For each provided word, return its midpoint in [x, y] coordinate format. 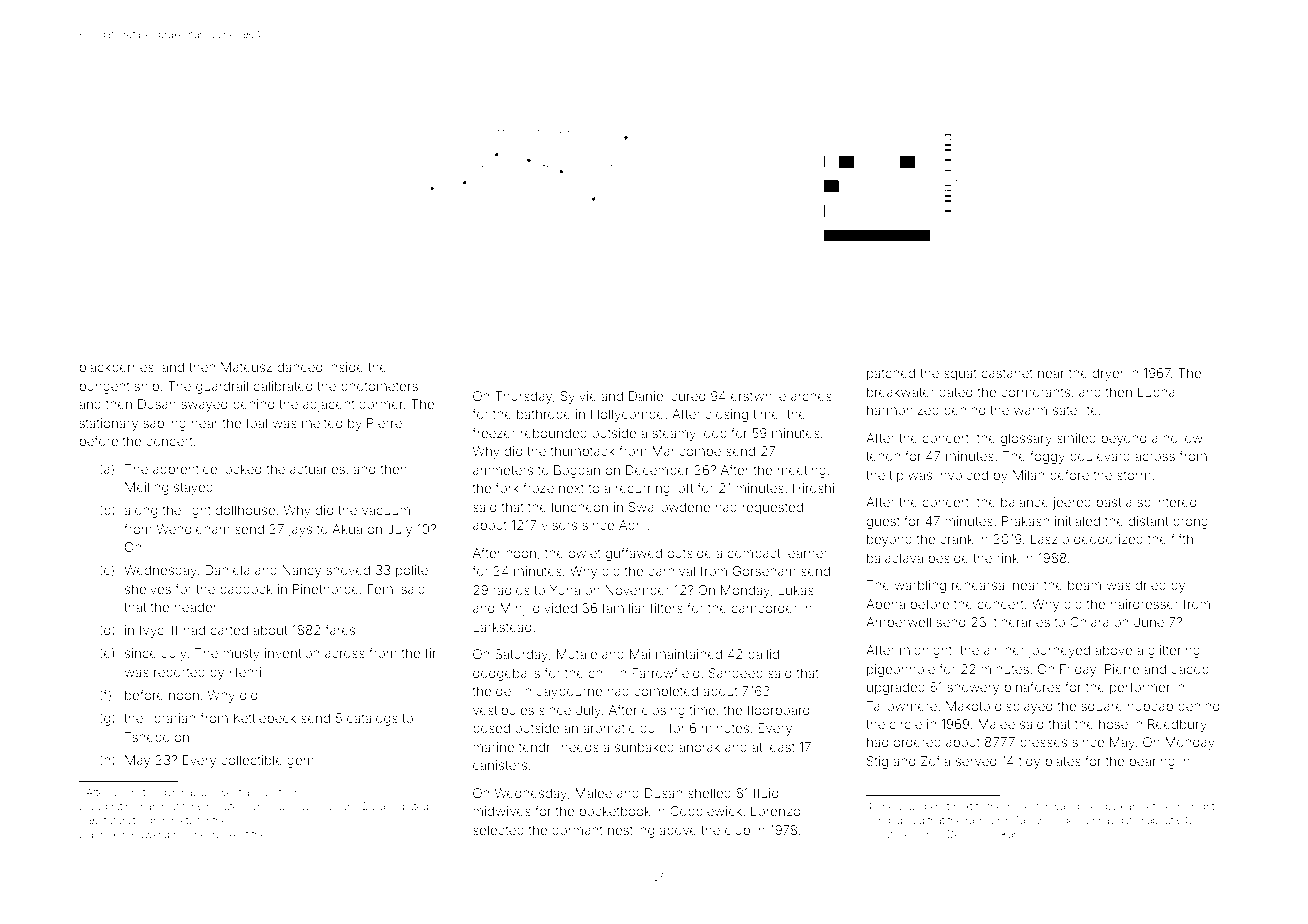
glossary [1026, 439]
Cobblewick [706, 811]
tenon [883, 456]
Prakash [1025, 521]
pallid [763, 655]
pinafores [1033, 688]
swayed [204, 405]
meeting [802, 471]
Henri [245, 672]
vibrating [117, 807]
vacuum [386, 511]
